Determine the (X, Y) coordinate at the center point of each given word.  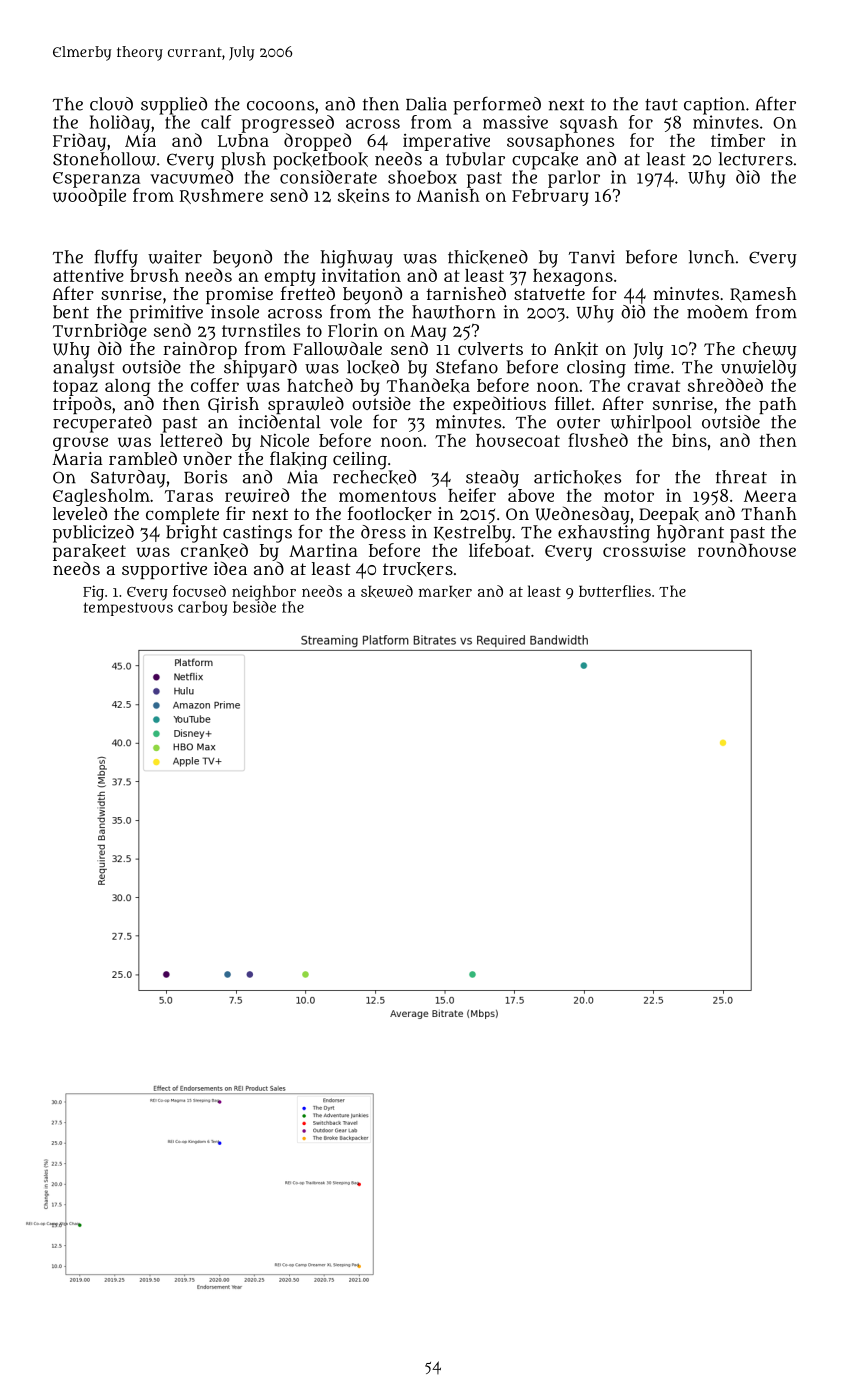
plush (243, 161)
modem (717, 312)
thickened (488, 257)
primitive (166, 314)
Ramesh (763, 295)
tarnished (466, 293)
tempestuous (128, 609)
